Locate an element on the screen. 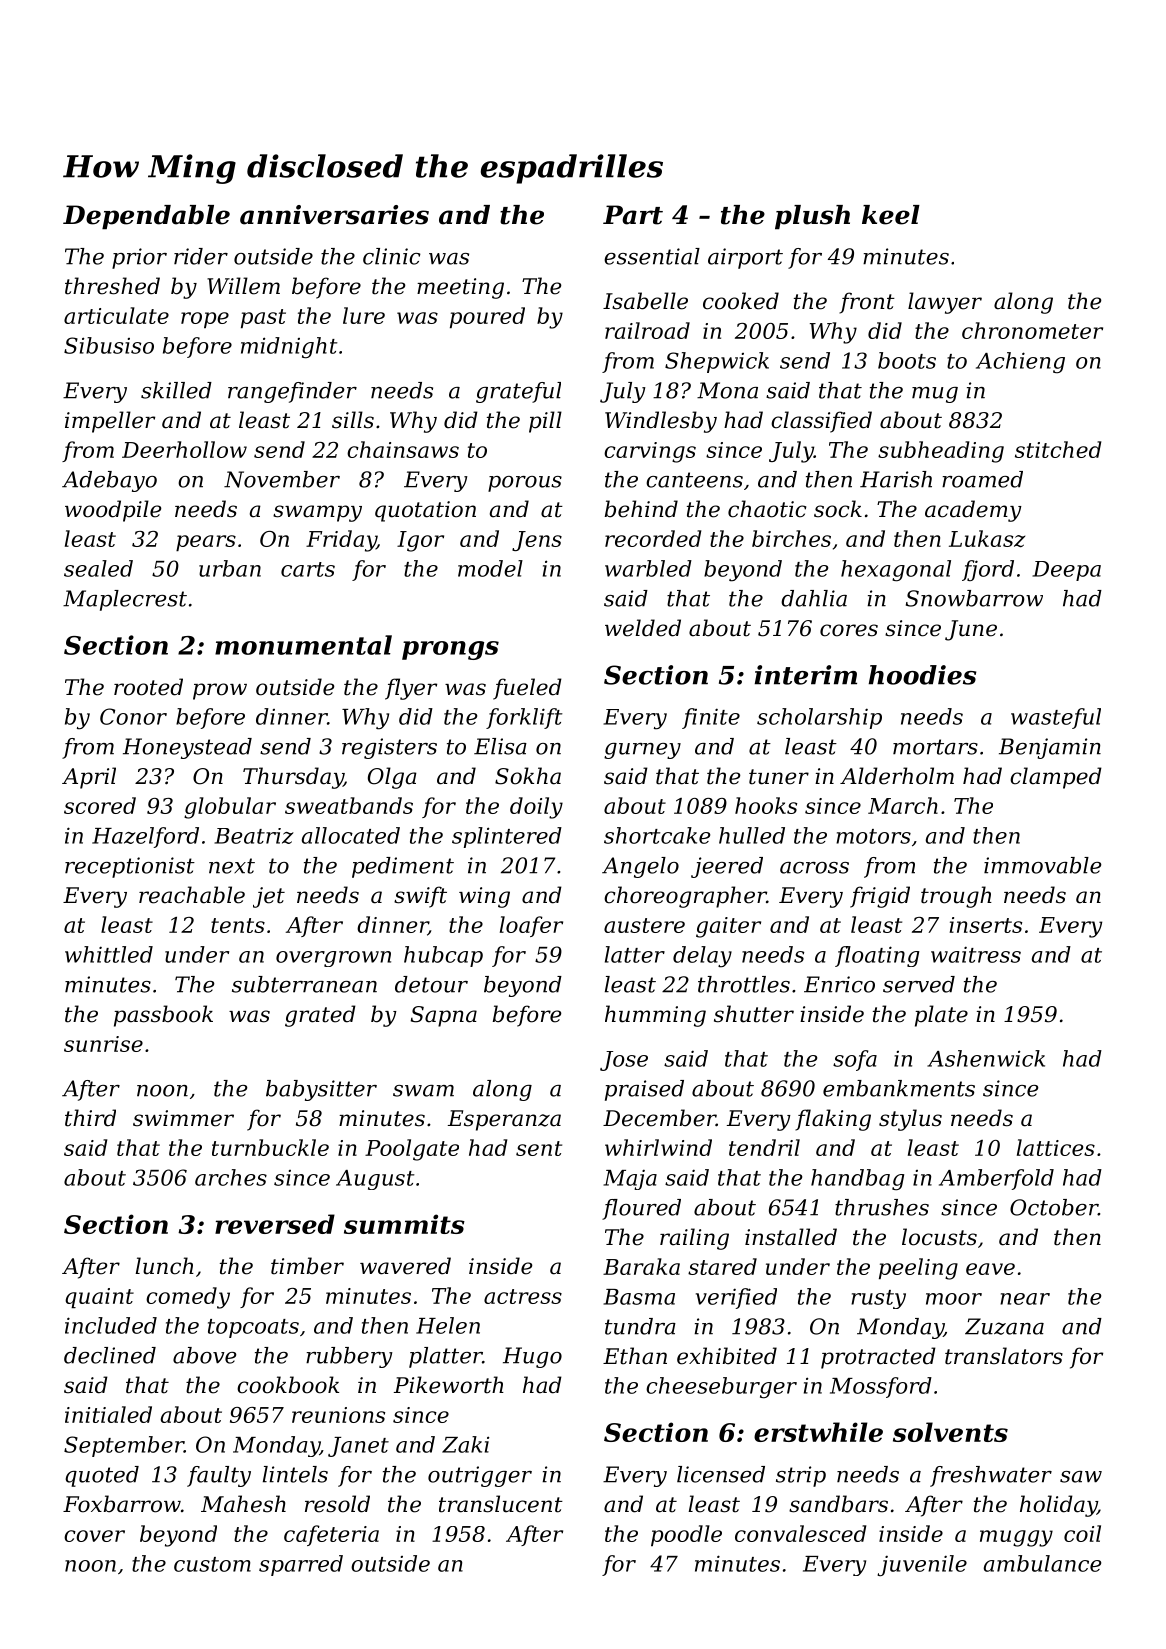 Image resolution: width=1166 pixels, height=1649 pixels. holiday is located at coordinates (1058, 1506).
